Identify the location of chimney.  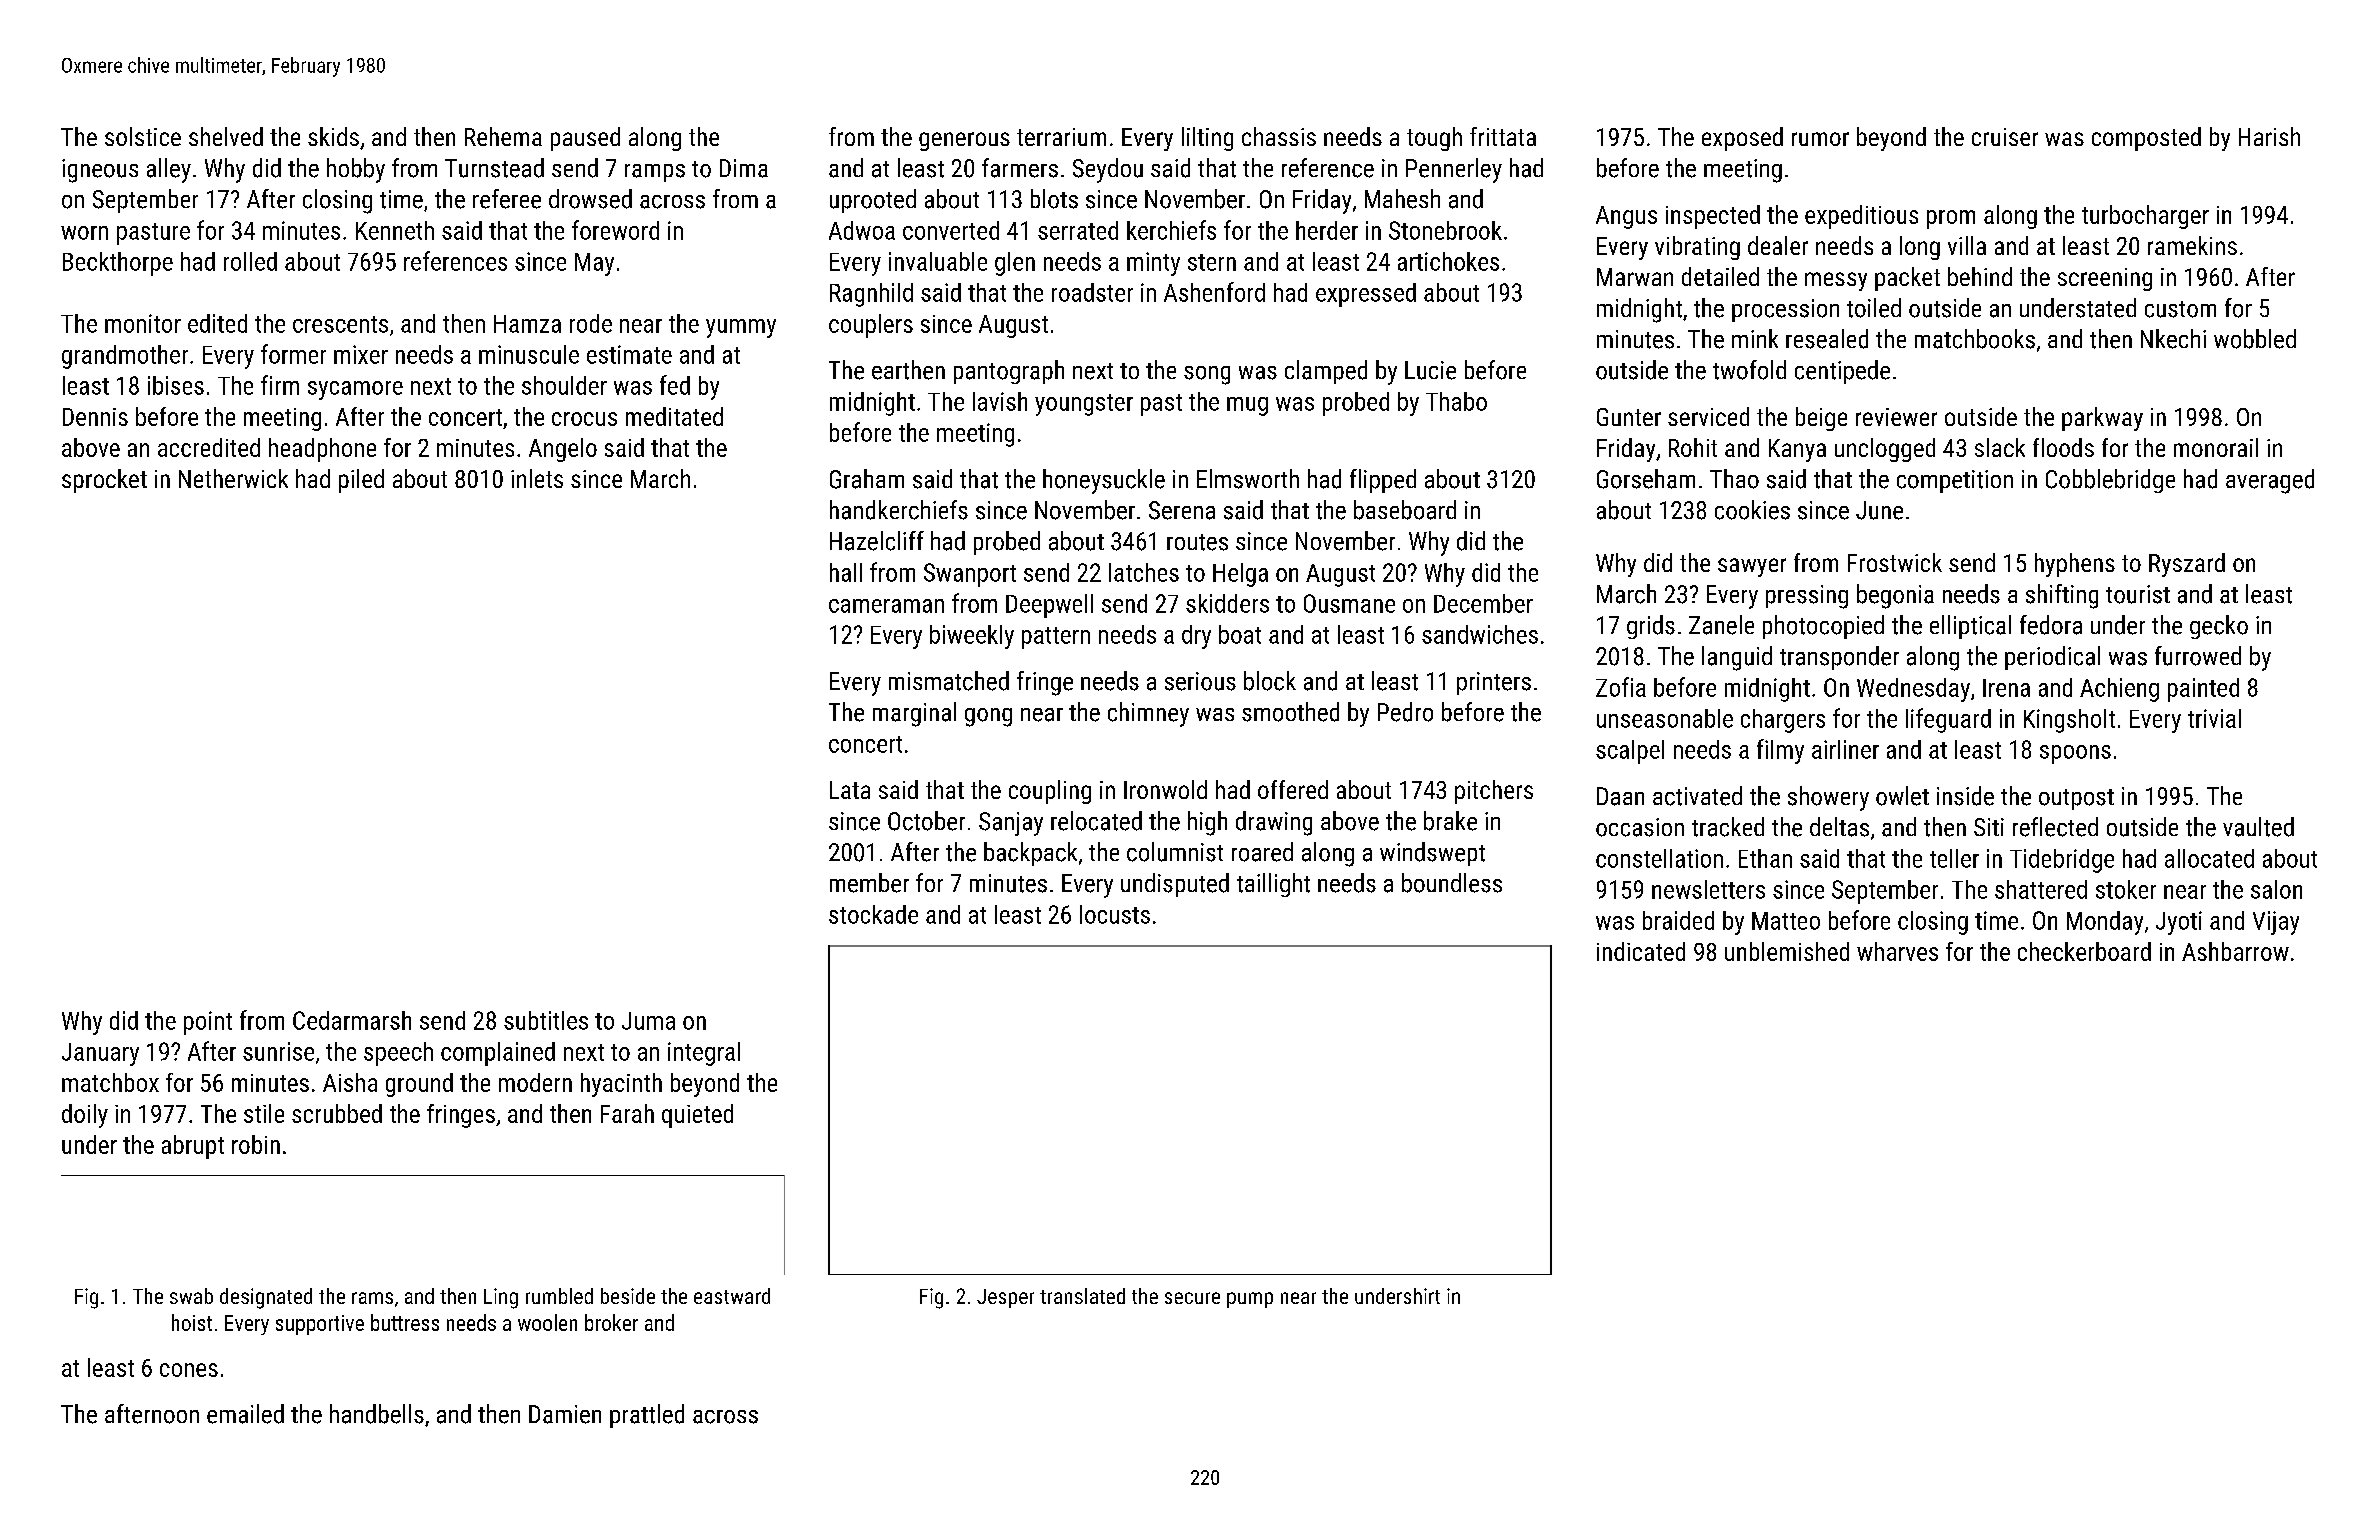
(1148, 714).
